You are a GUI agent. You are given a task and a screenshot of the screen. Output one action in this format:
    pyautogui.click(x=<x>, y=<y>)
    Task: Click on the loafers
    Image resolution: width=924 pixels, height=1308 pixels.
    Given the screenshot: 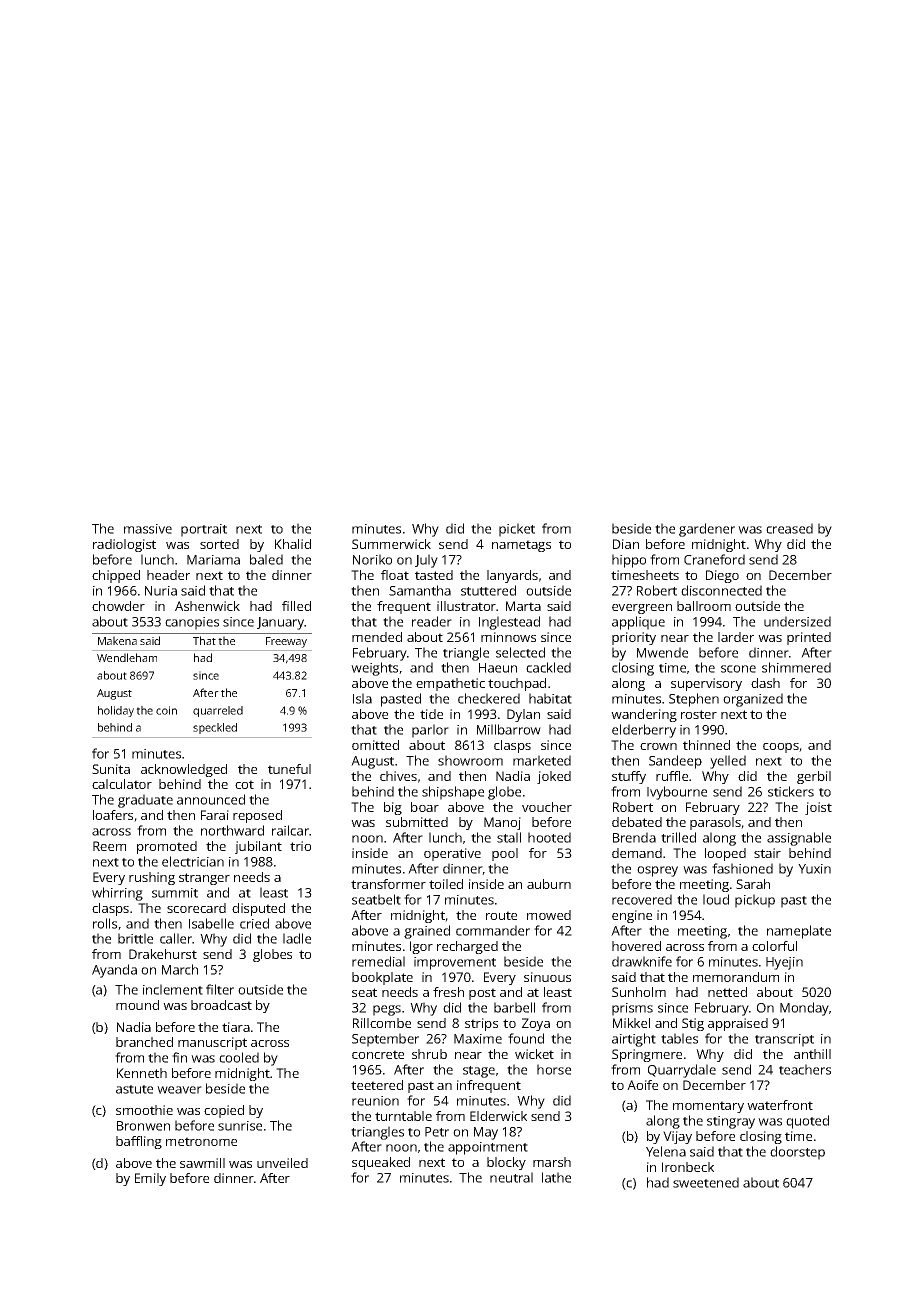 What is the action you would take?
    pyautogui.click(x=113, y=815)
